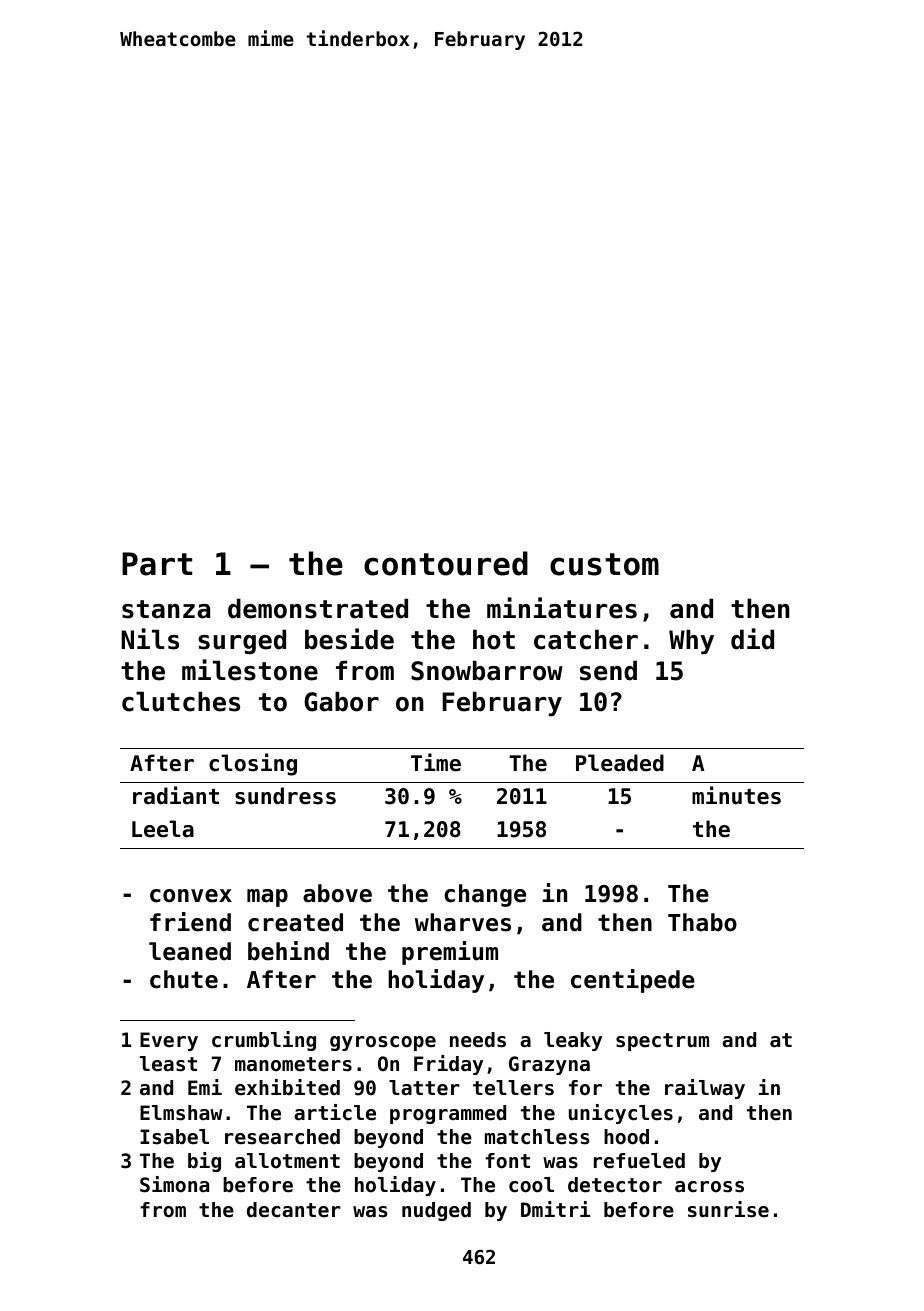 Image resolution: width=924 pixels, height=1311 pixels. I want to click on Snowbarrow, so click(487, 670).
